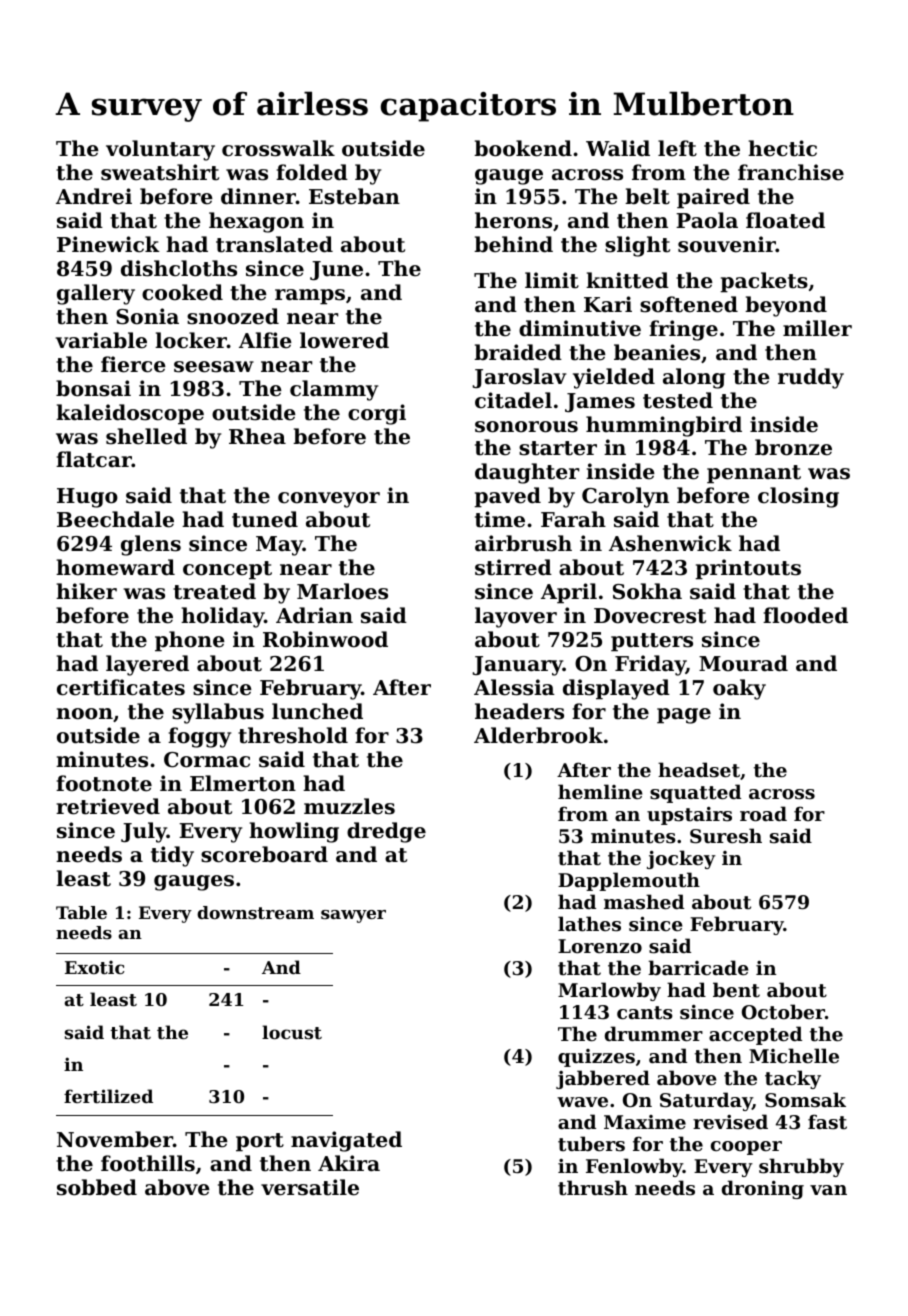  I want to click on Elmerton, so click(243, 783).
